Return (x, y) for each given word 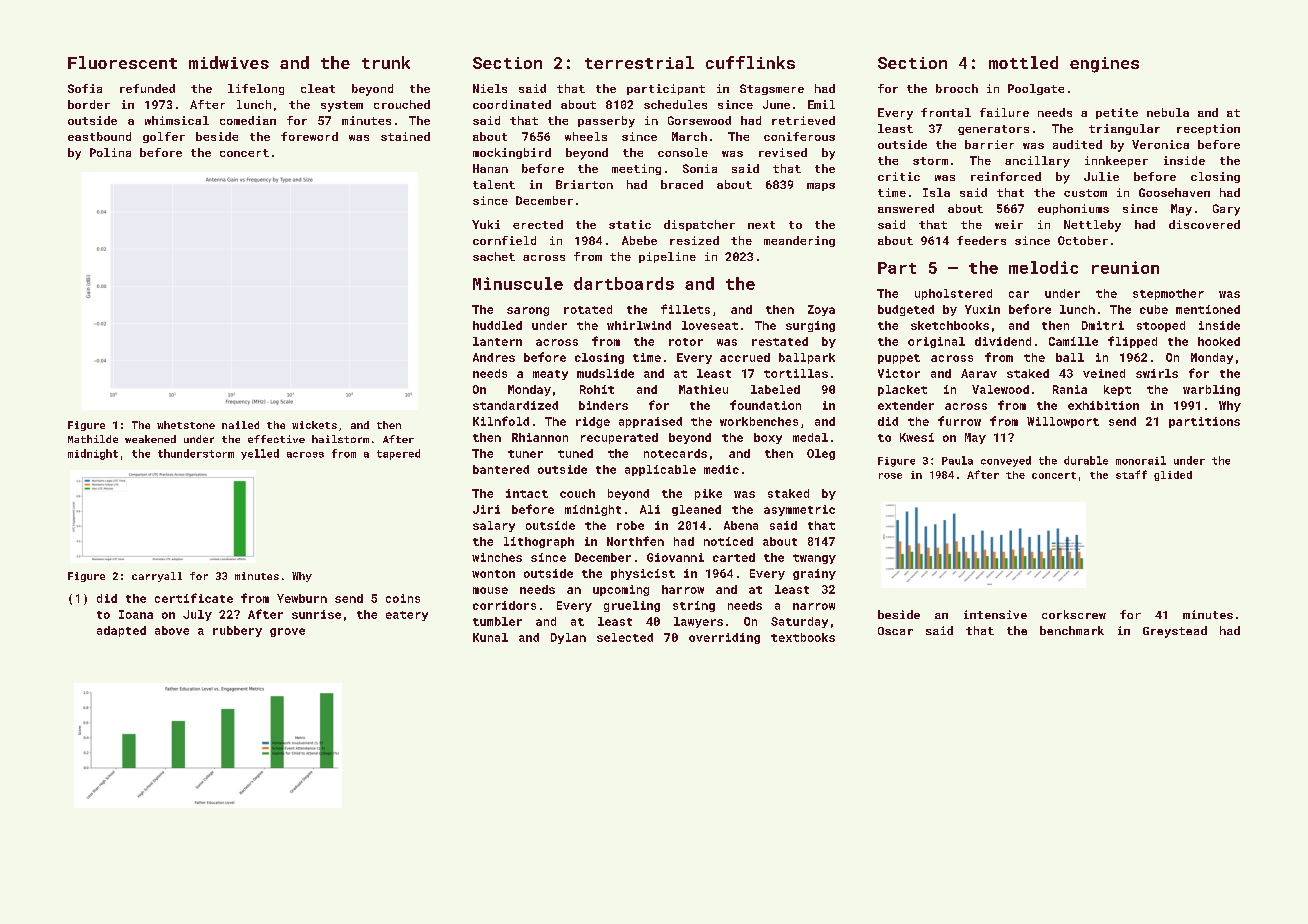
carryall (157, 577)
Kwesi (917, 437)
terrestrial (639, 62)
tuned (575, 453)
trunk (386, 62)
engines (1104, 65)
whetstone (186, 425)
